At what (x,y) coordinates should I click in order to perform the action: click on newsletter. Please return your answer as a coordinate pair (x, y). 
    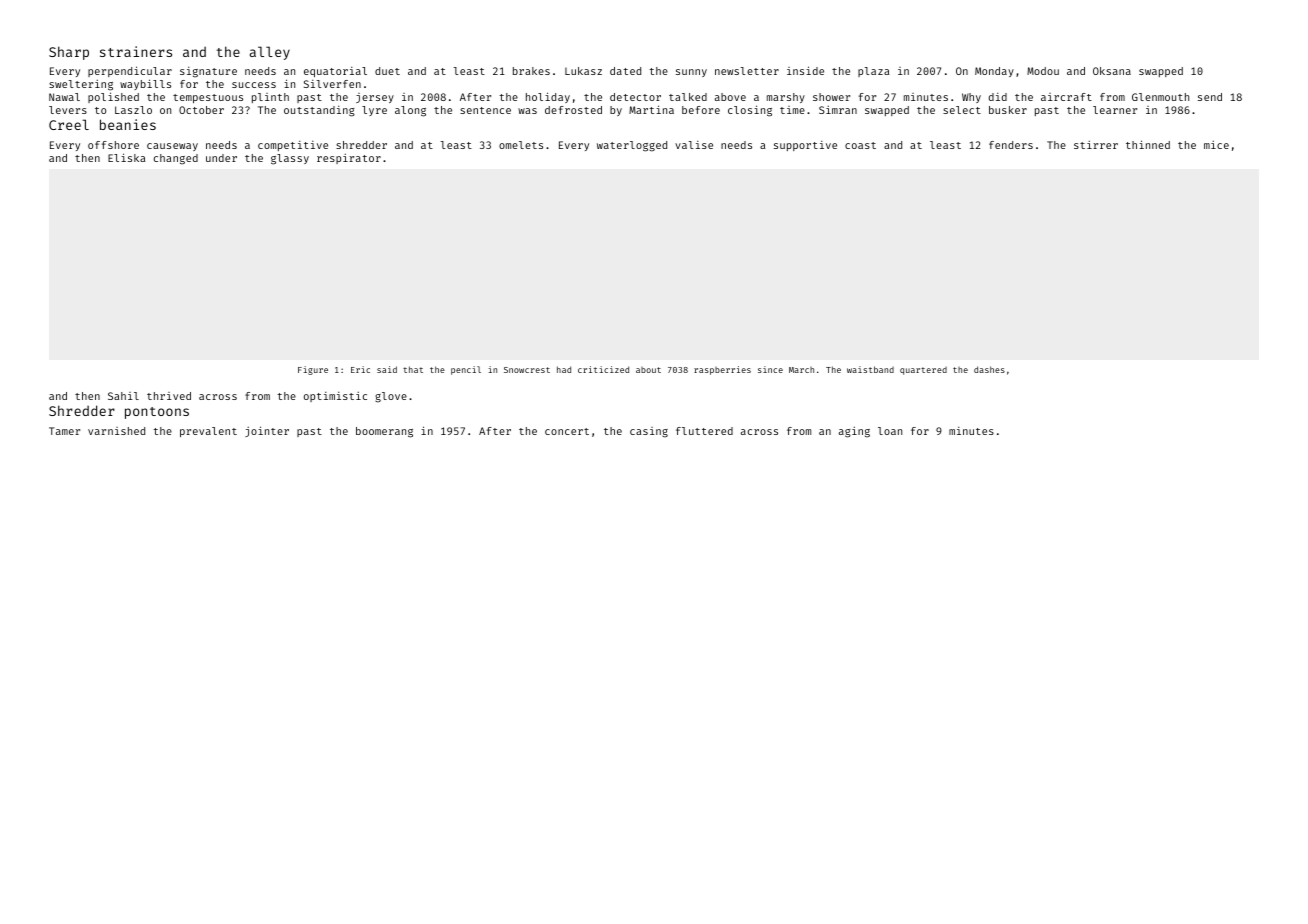
    Looking at the image, I should click on (747, 71).
